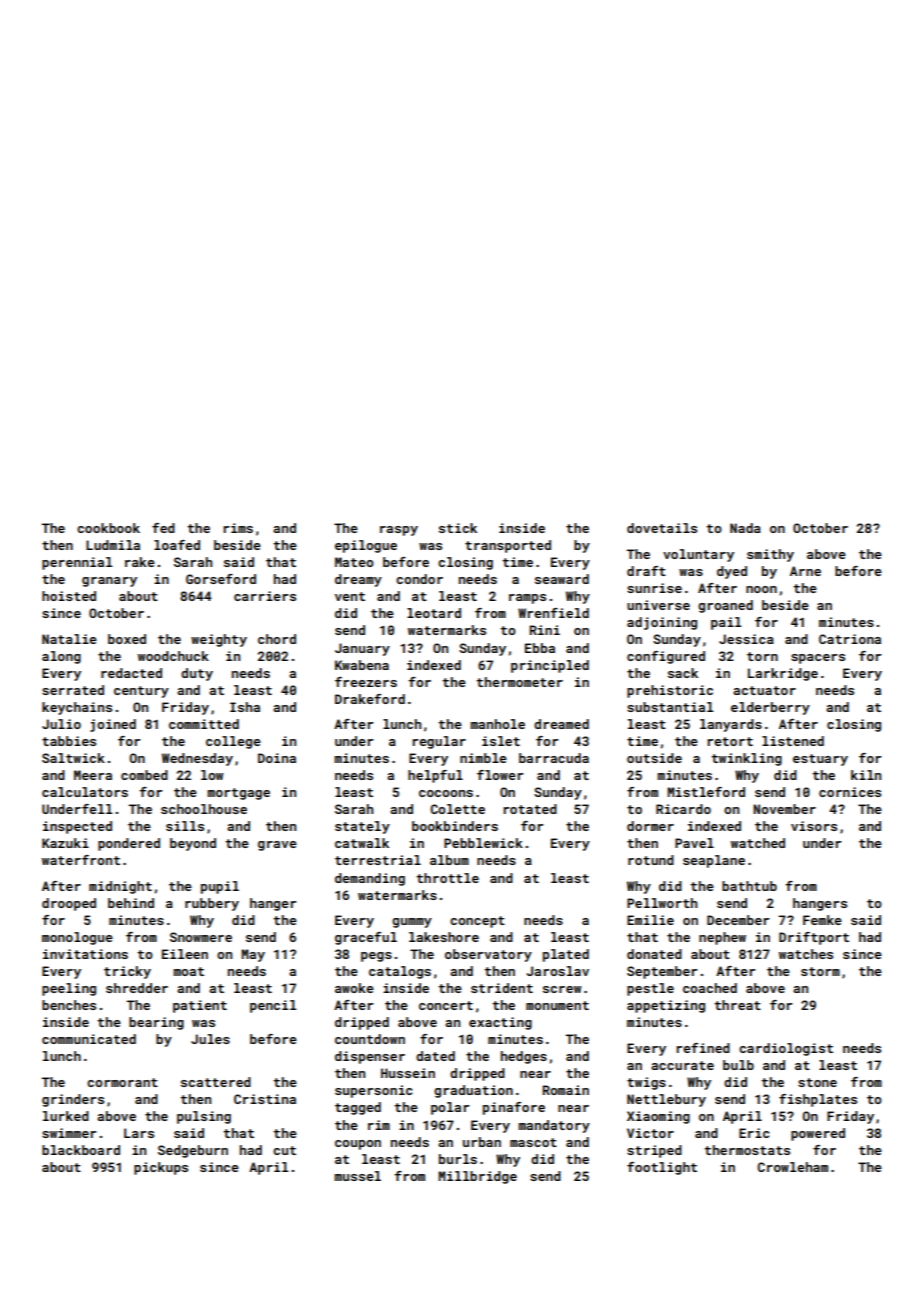  Describe the element at coordinates (806, 954) in the screenshot. I see `watches` at that location.
